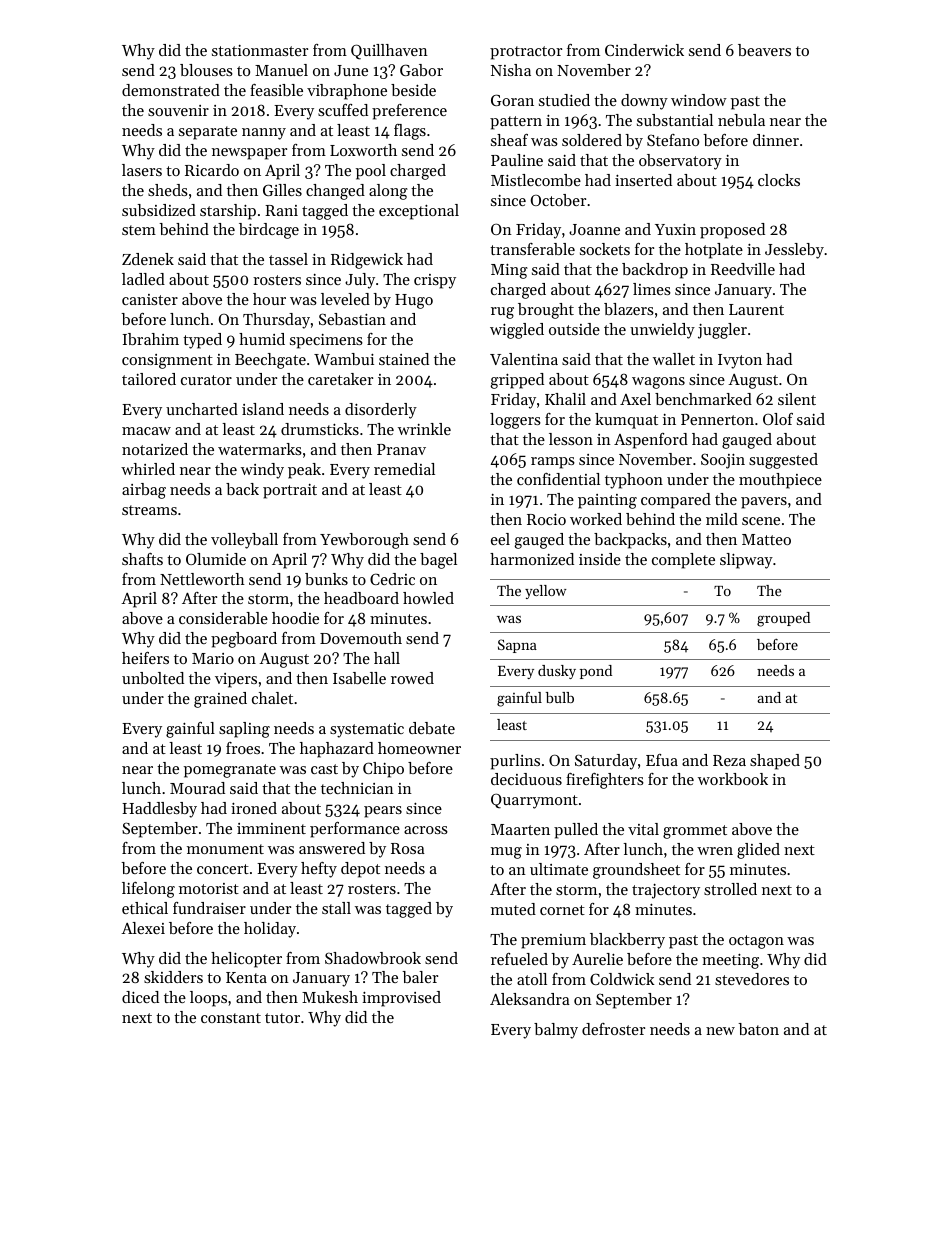 The width and height of the document is (952, 1233). What do you see at coordinates (231, 1018) in the document?
I see `constant` at bounding box center [231, 1018].
